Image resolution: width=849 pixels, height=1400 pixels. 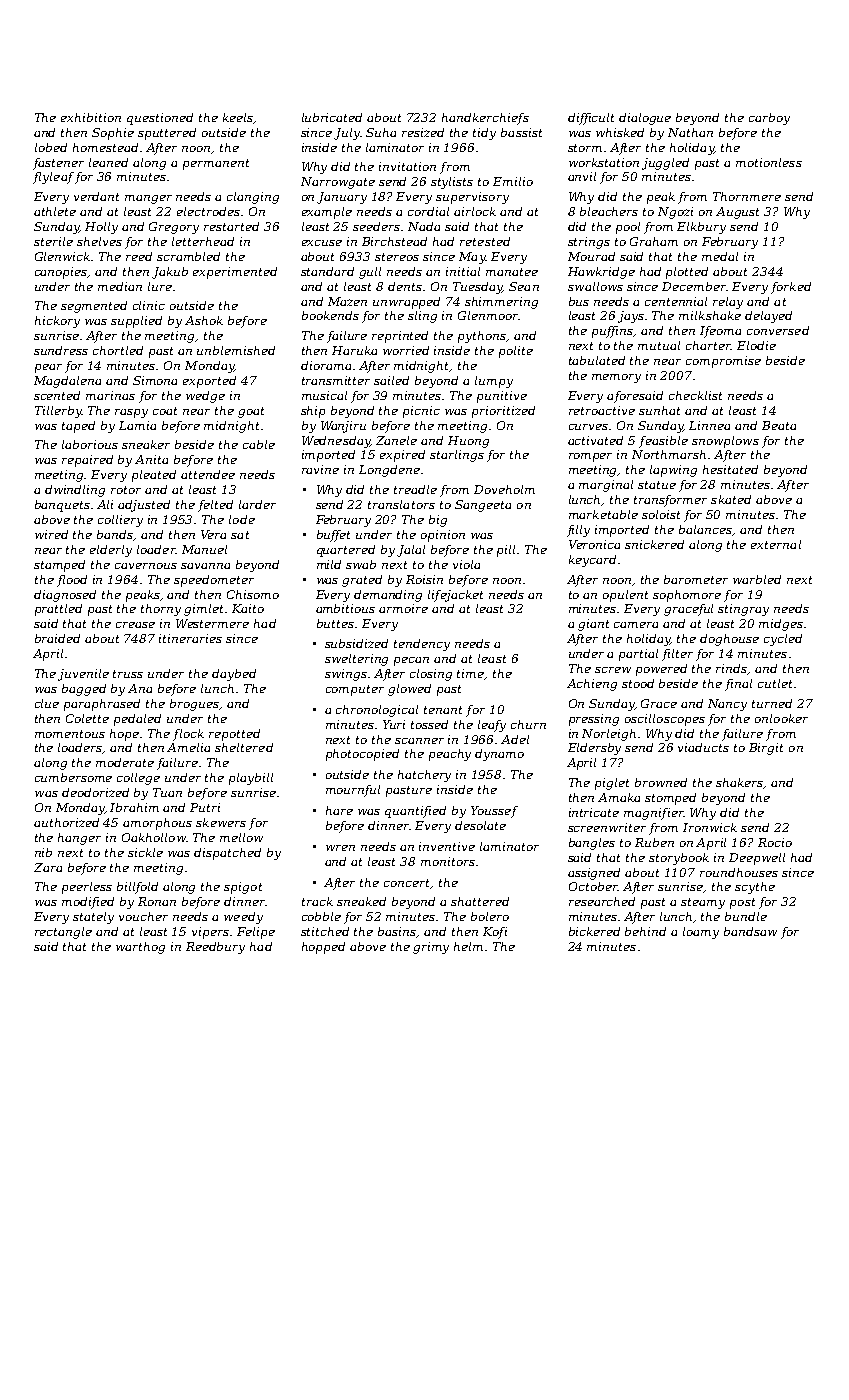 What do you see at coordinates (73, 777) in the screenshot?
I see `cumbersome` at bounding box center [73, 777].
